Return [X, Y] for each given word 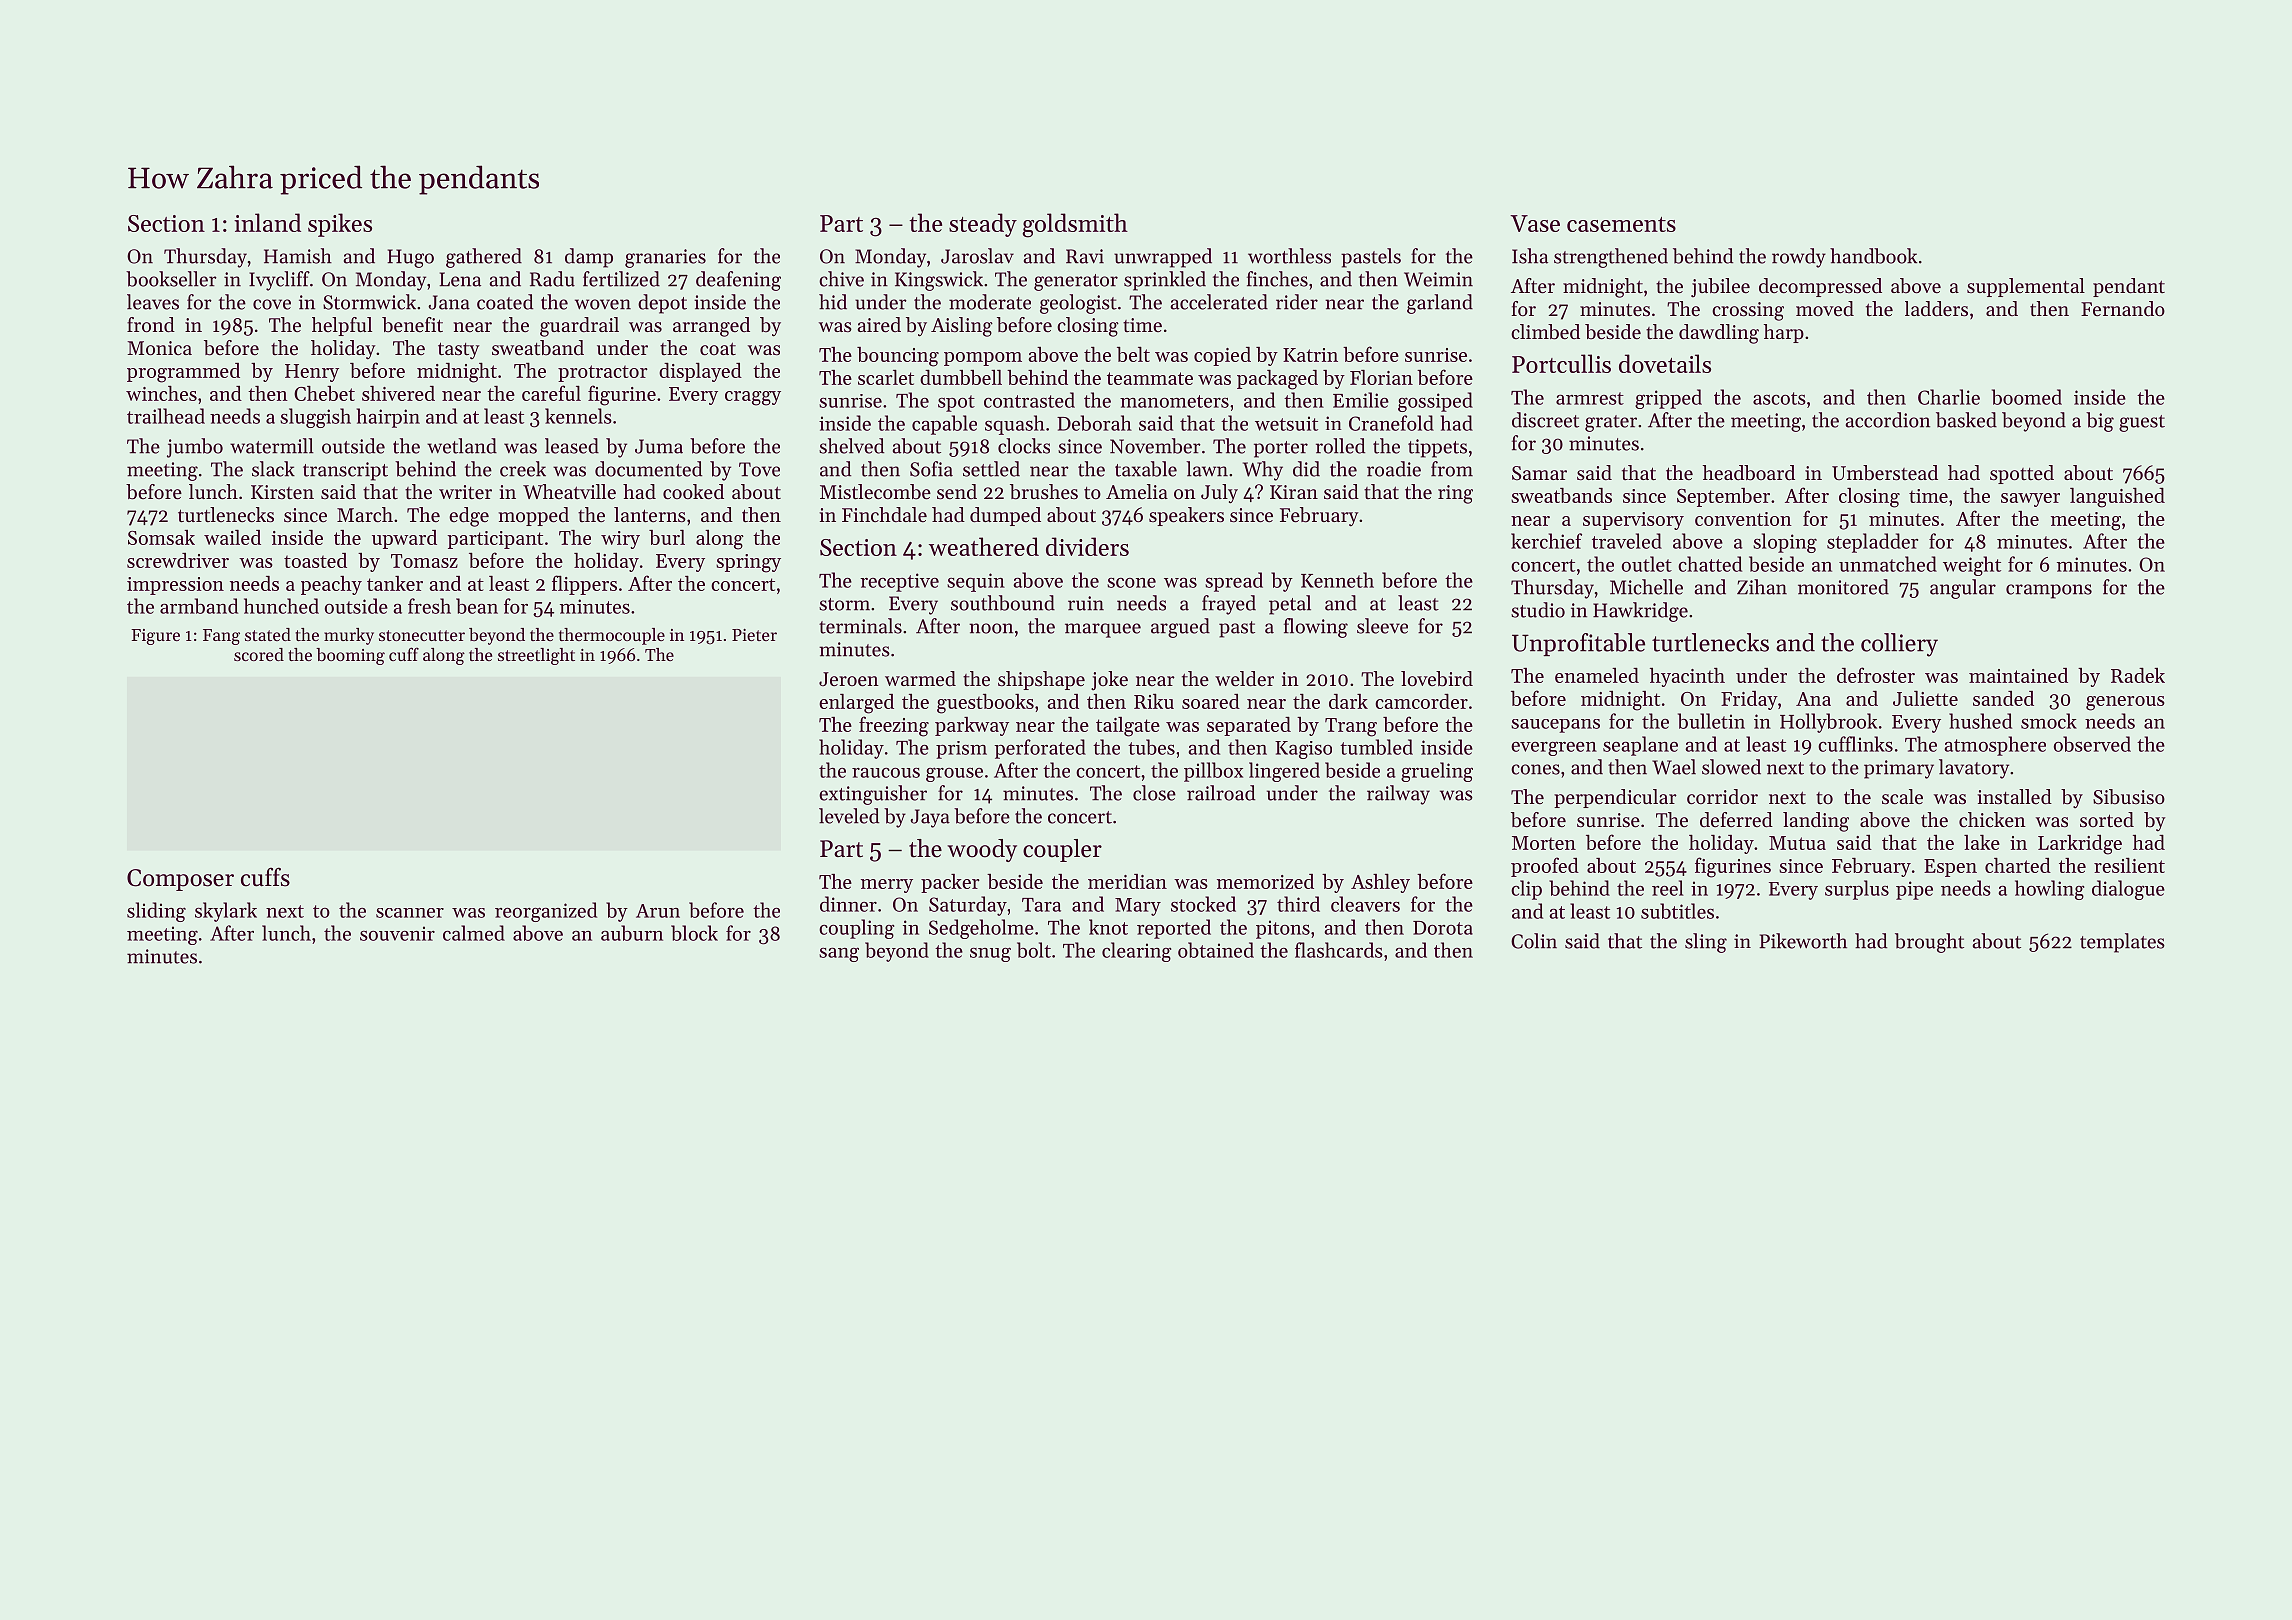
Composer [180, 880]
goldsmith [1075, 225]
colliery [1899, 645]
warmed [920, 679]
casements [1621, 224]
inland [267, 222]
